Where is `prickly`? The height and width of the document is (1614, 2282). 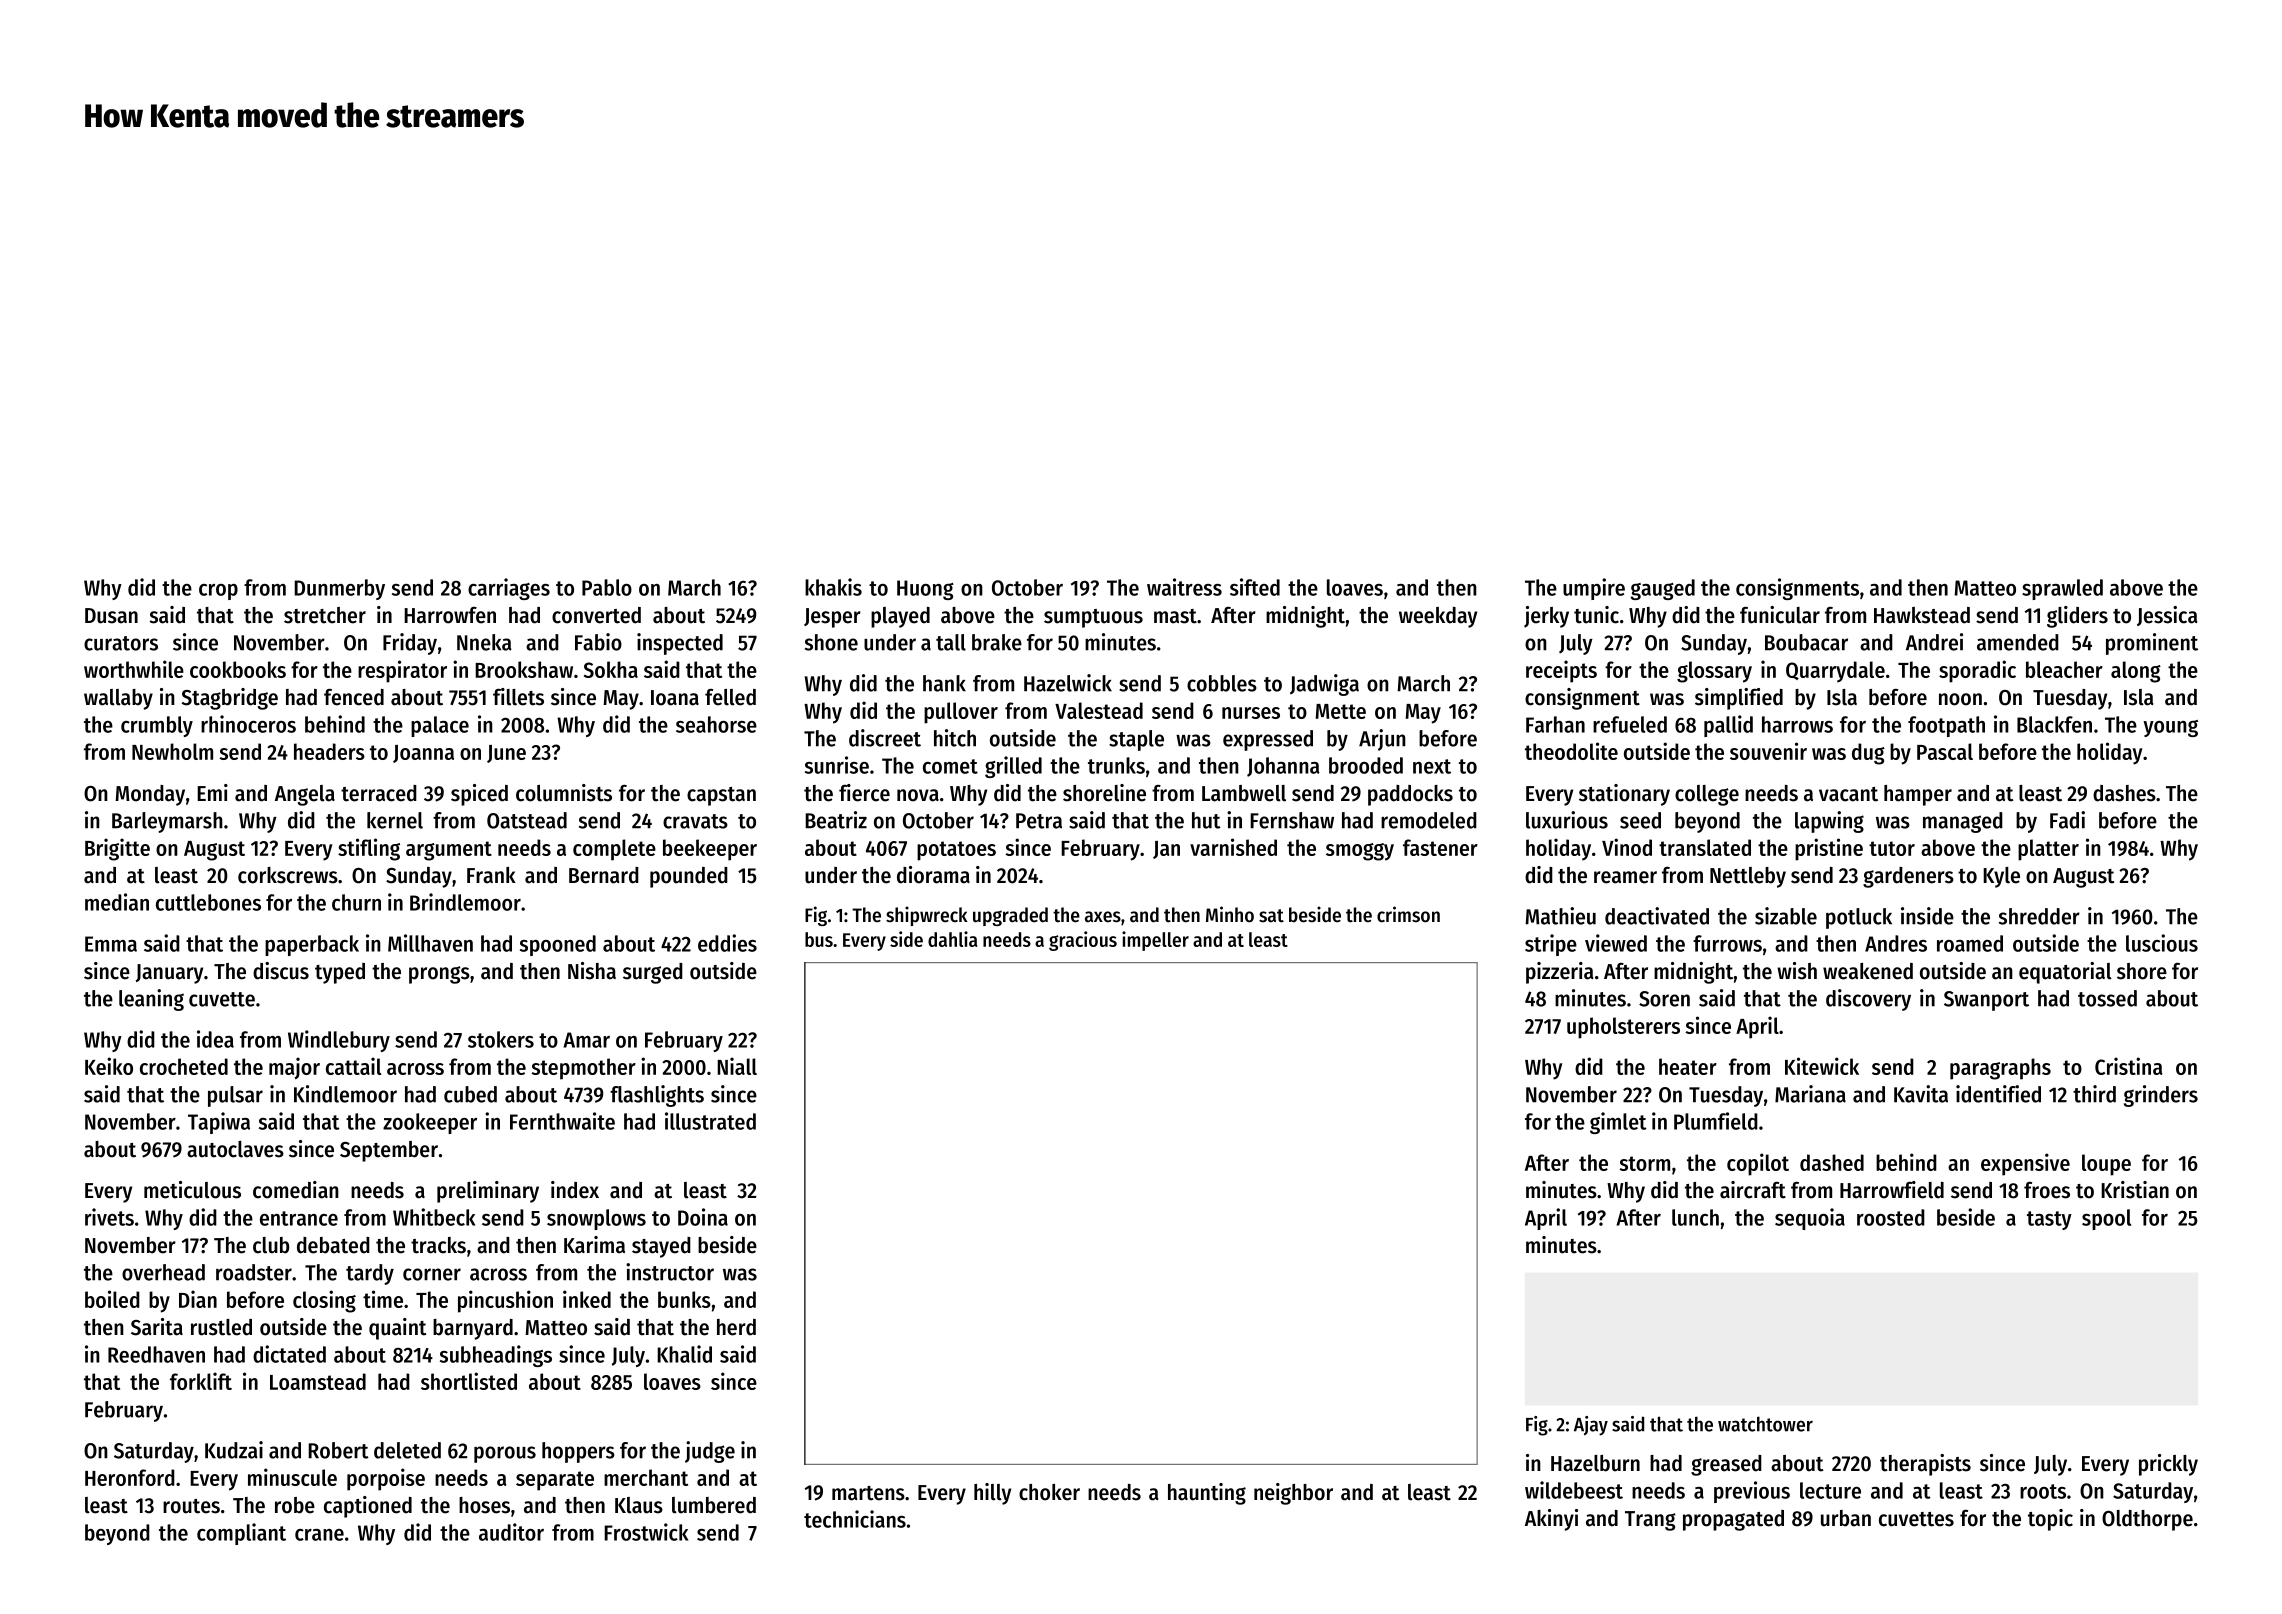
prickly is located at coordinates (2168, 1465).
